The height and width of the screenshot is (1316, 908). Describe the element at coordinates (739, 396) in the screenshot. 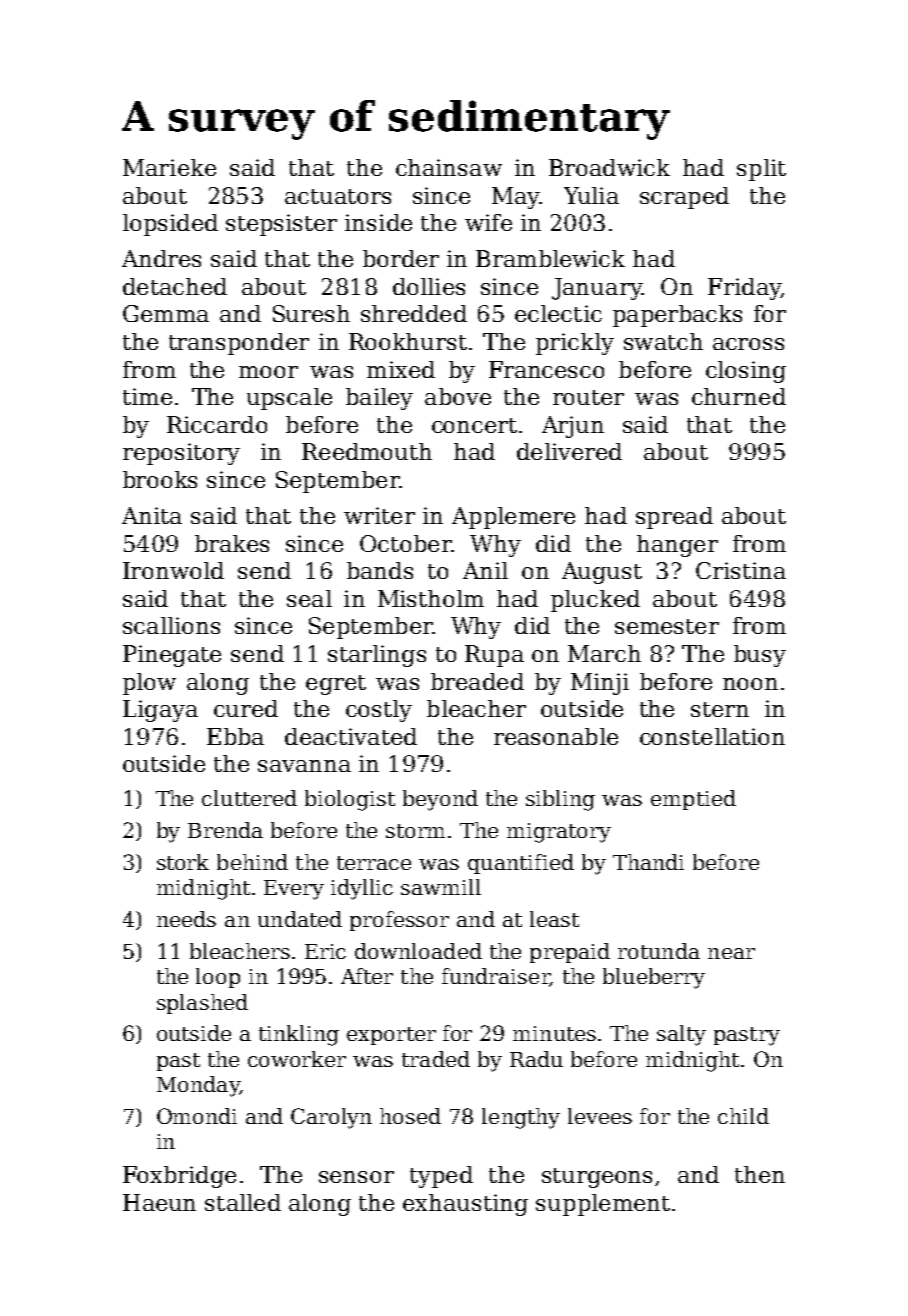

I see `churned` at that location.
